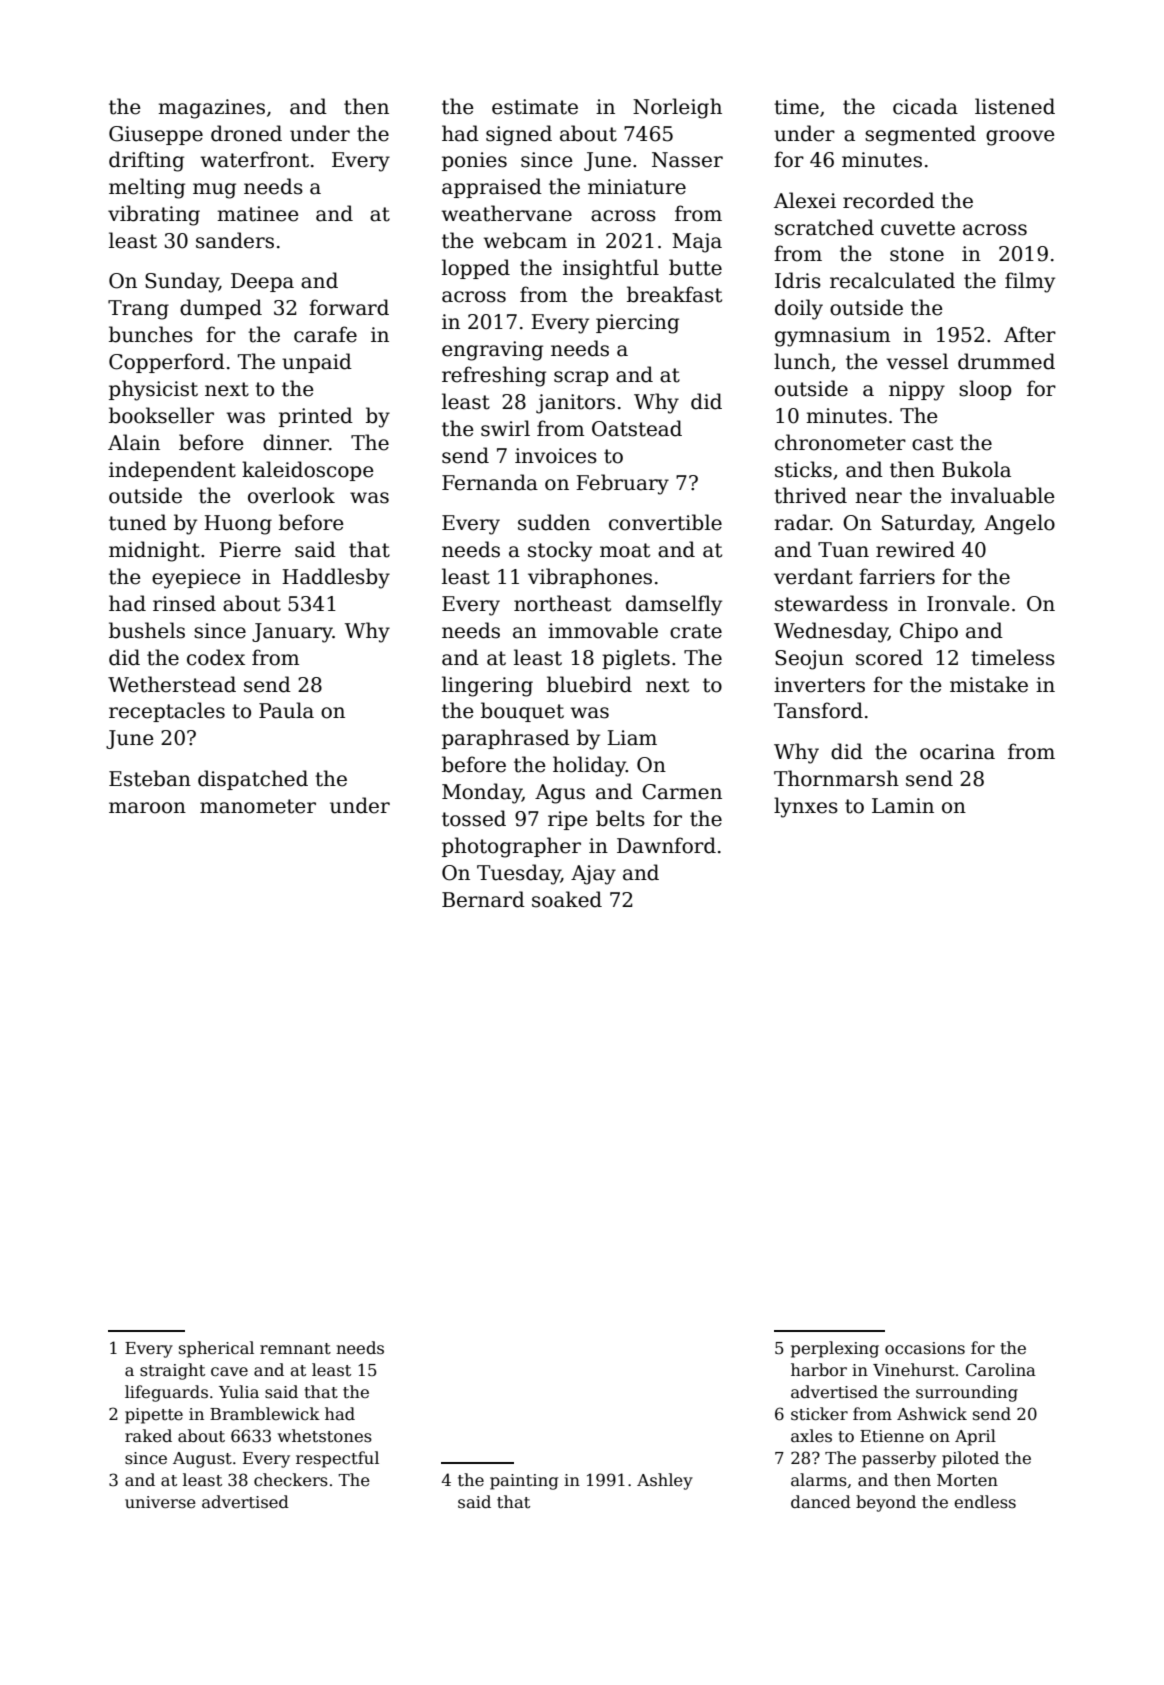 Image resolution: width=1164 pixels, height=1685 pixels. What do you see at coordinates (295, 1349) in the document?
I see `remnant` at bounding box center [295, 1349].
